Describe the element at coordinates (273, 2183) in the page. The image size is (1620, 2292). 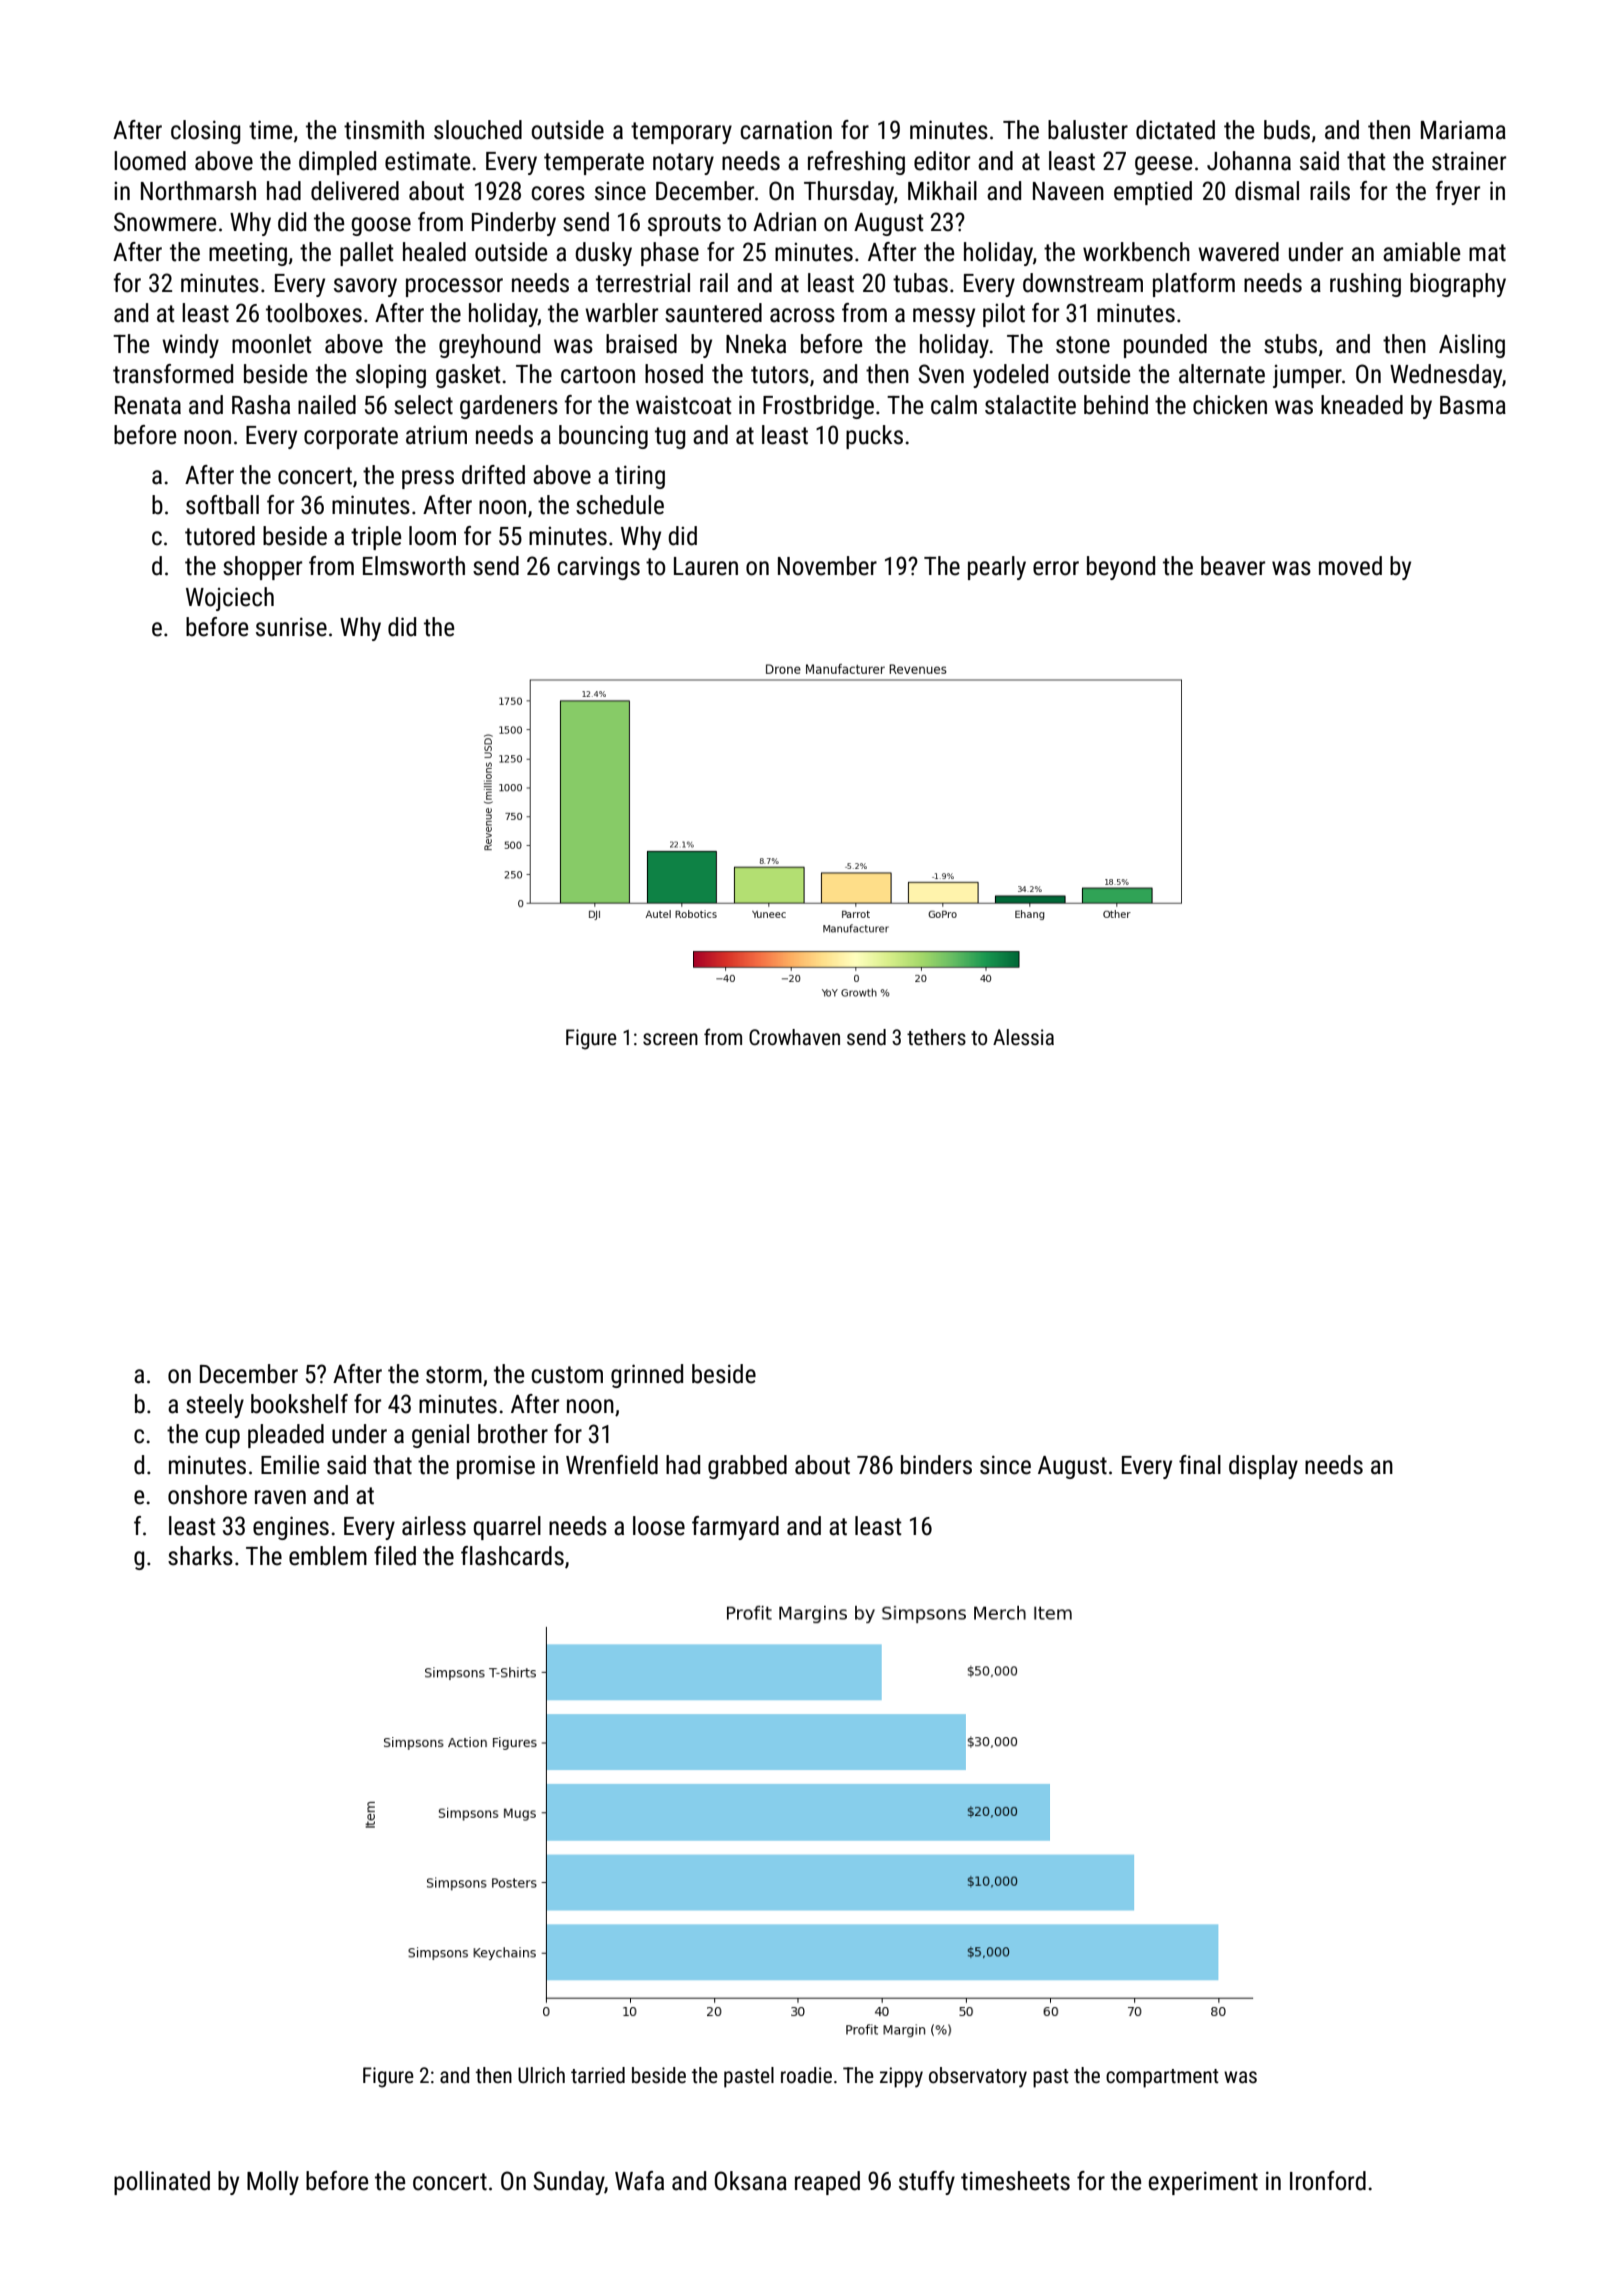
I see `Molly` at that location.
